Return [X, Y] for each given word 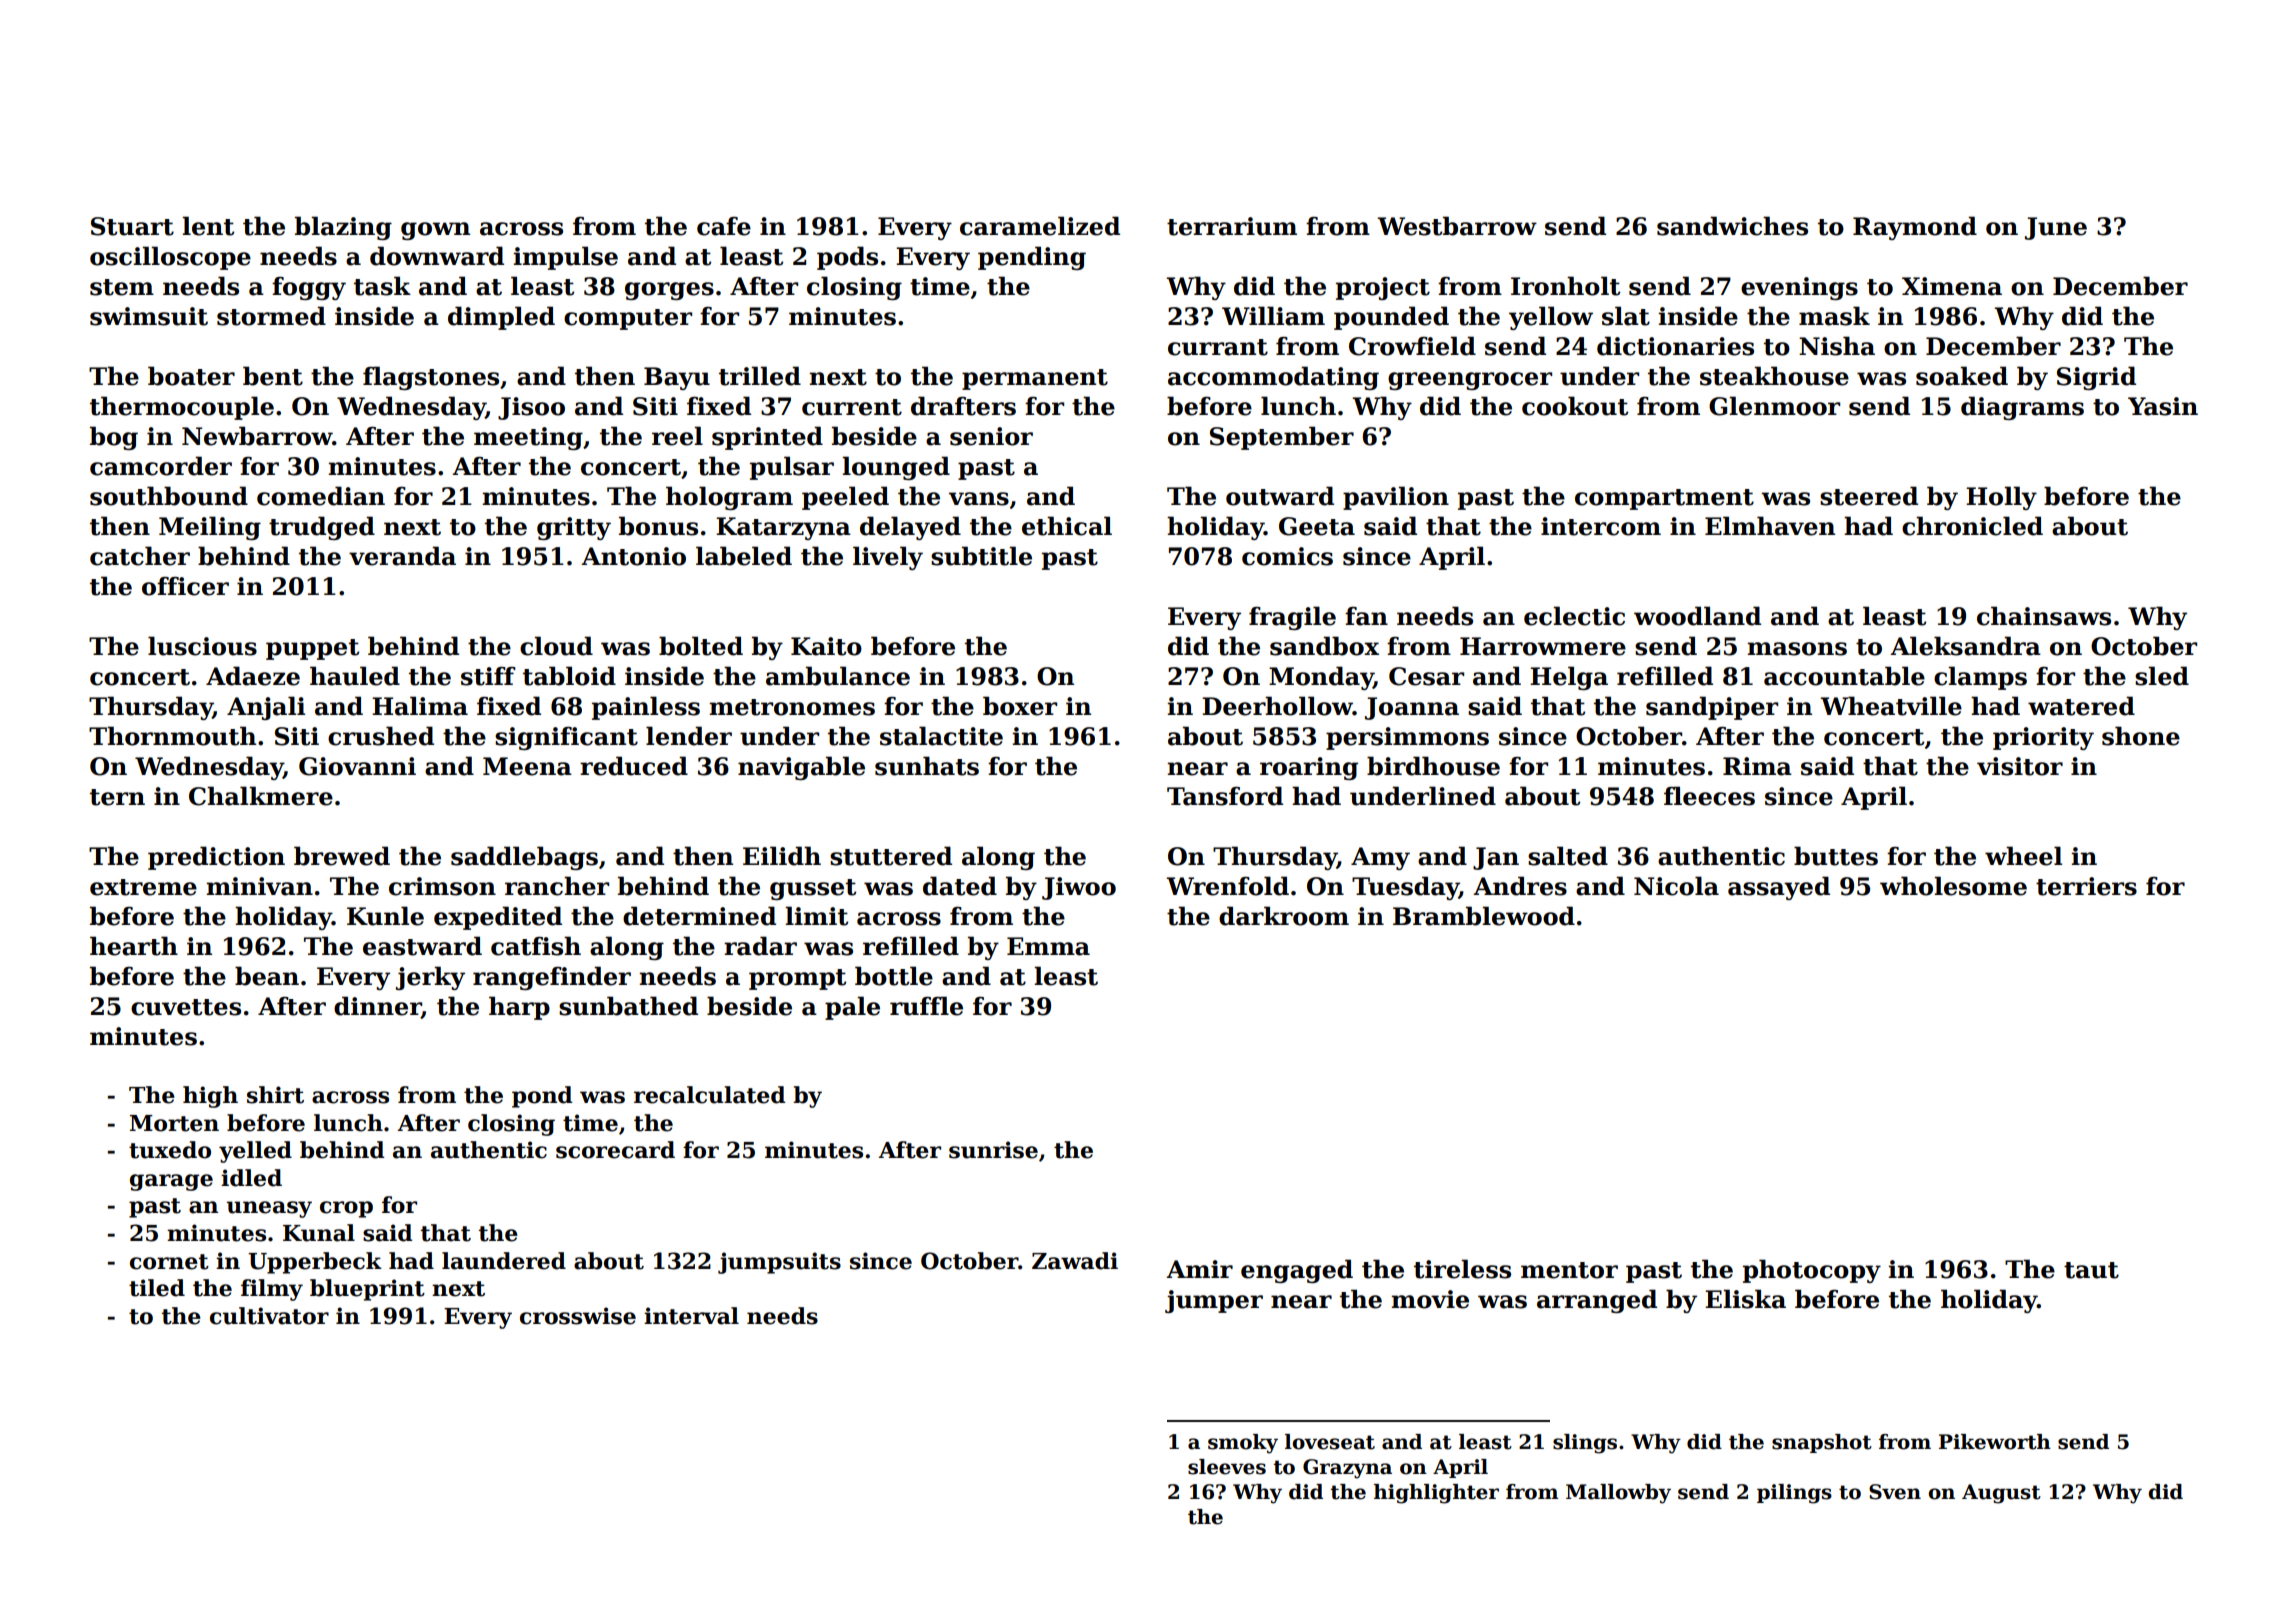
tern [117, 797]
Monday [1321, 678]
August [2001, 1494]
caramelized [1040, 226]
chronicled [1972, 526]
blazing [343, 228]
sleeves [1227, 1467]
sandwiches [1732, 226]
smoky [1243, 1444]
